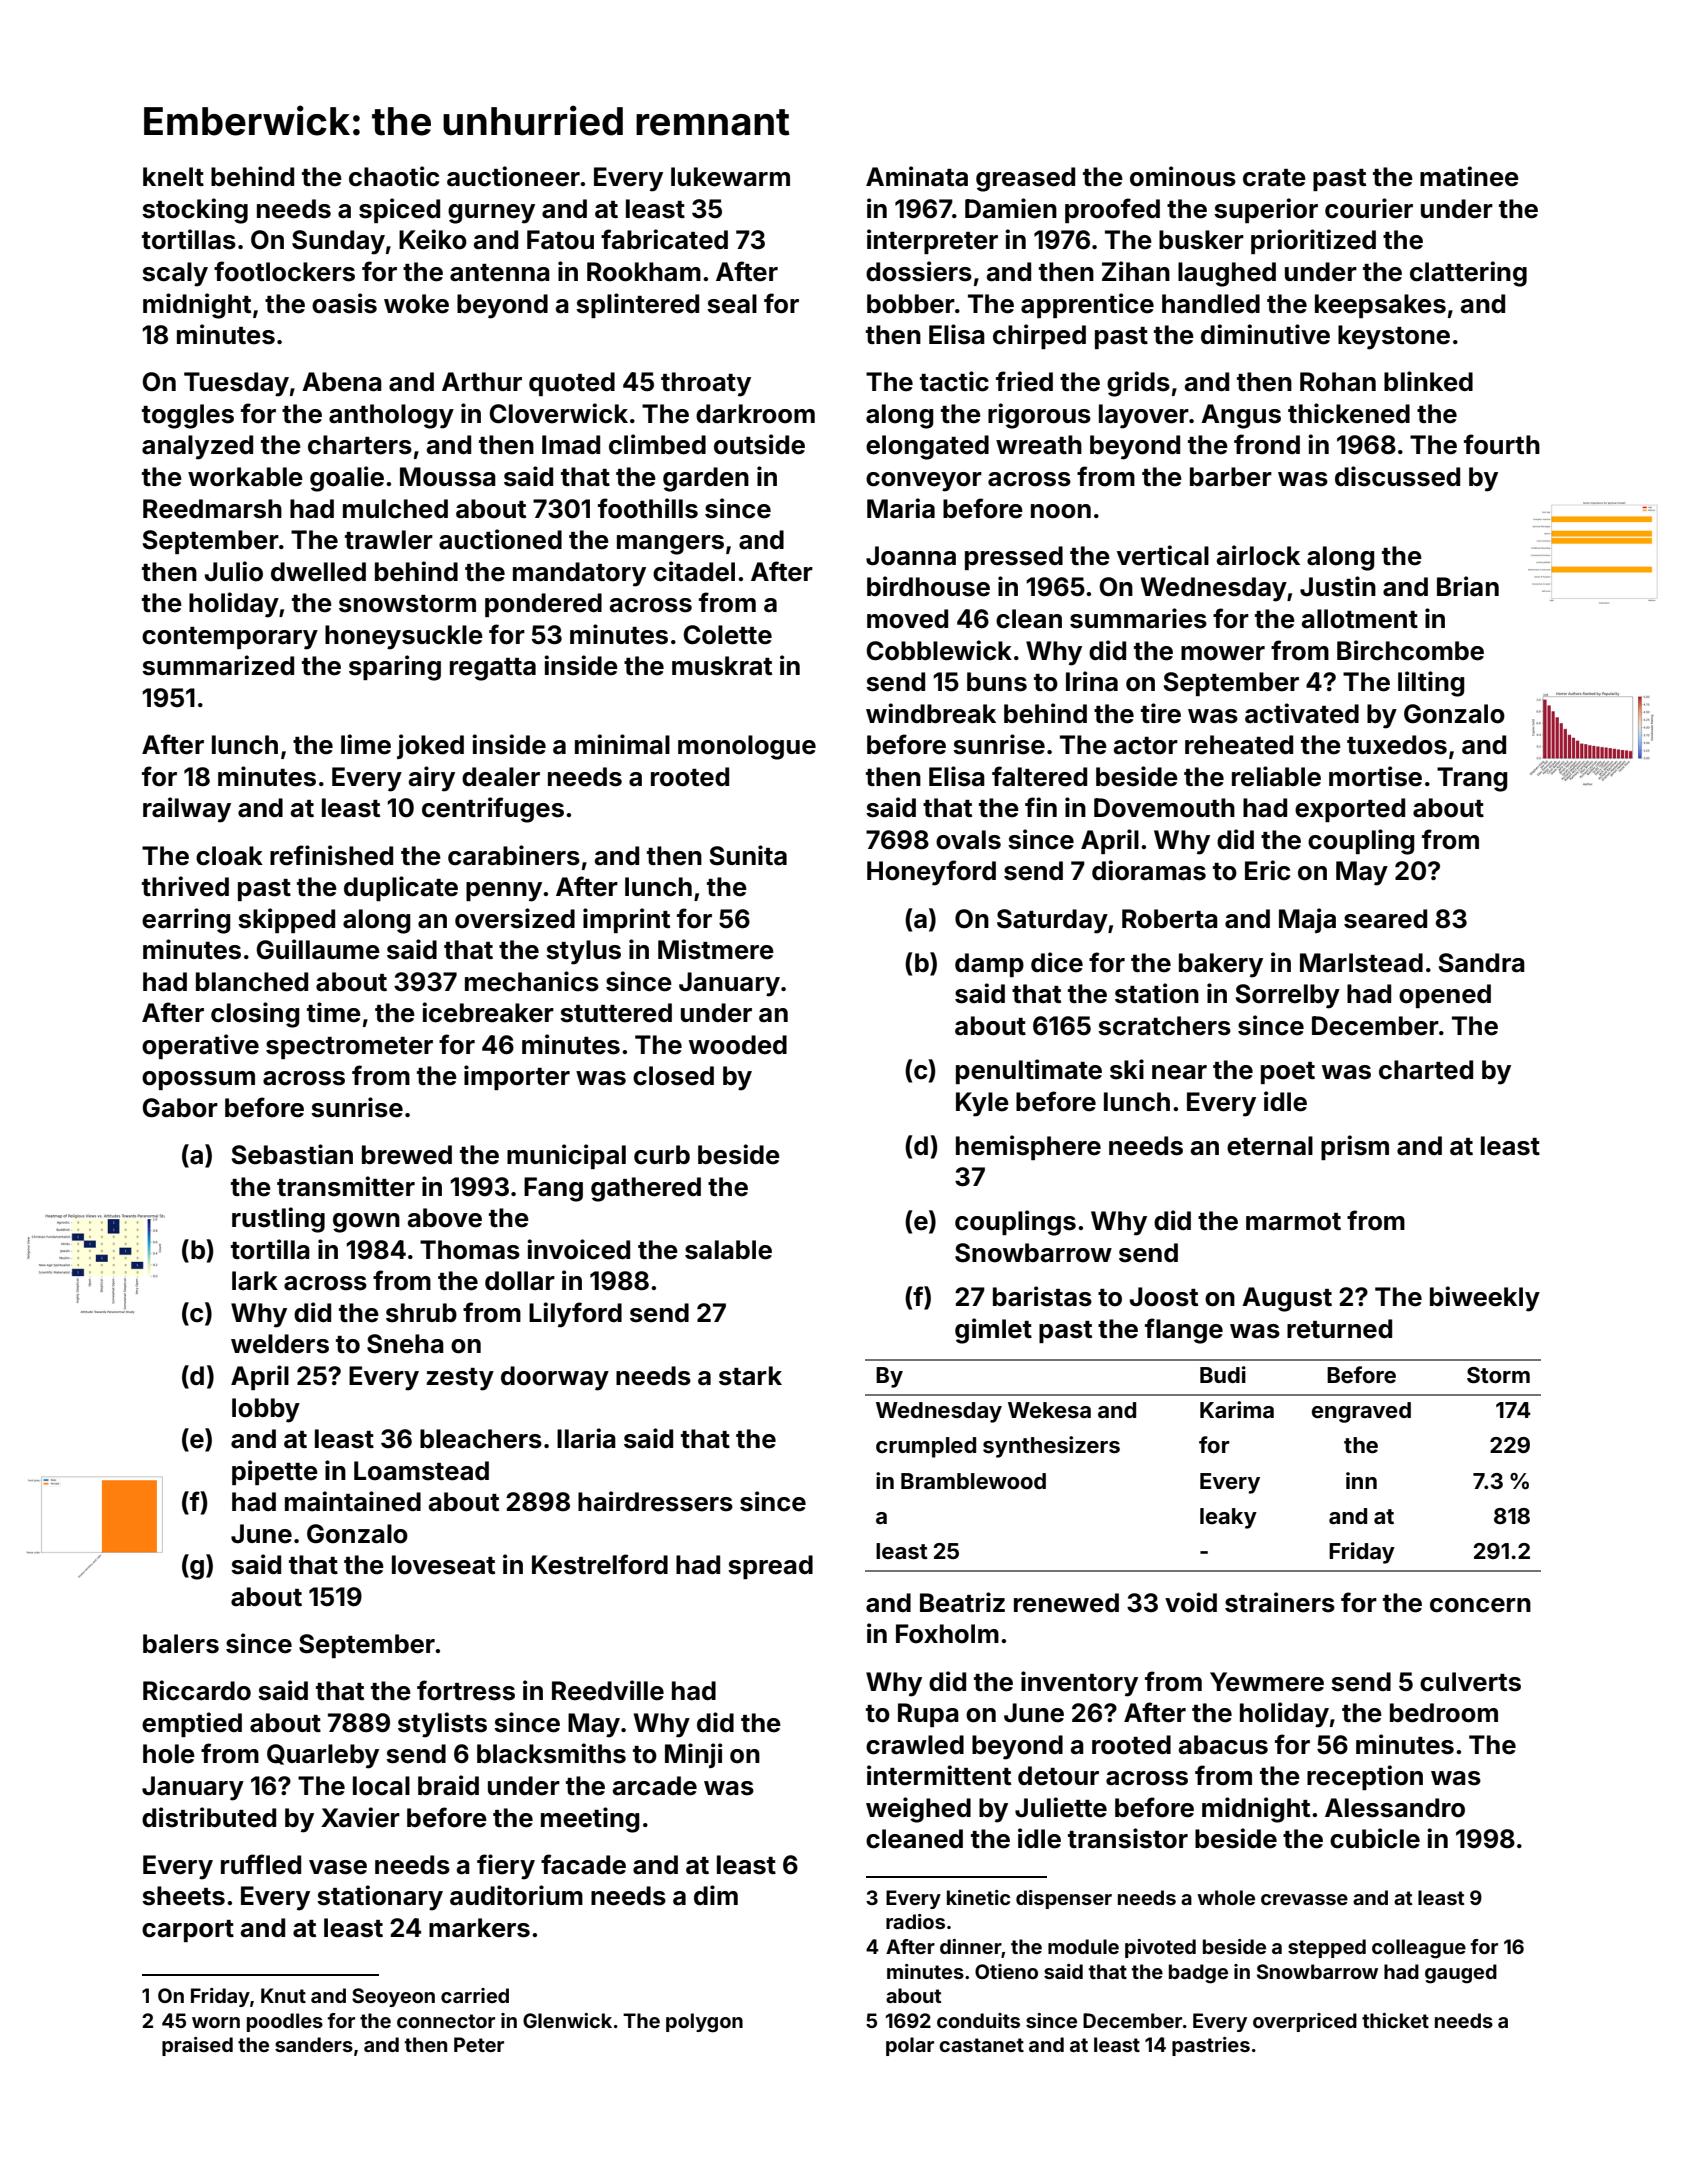  I want to click on reception, so click(1365, 1777).
